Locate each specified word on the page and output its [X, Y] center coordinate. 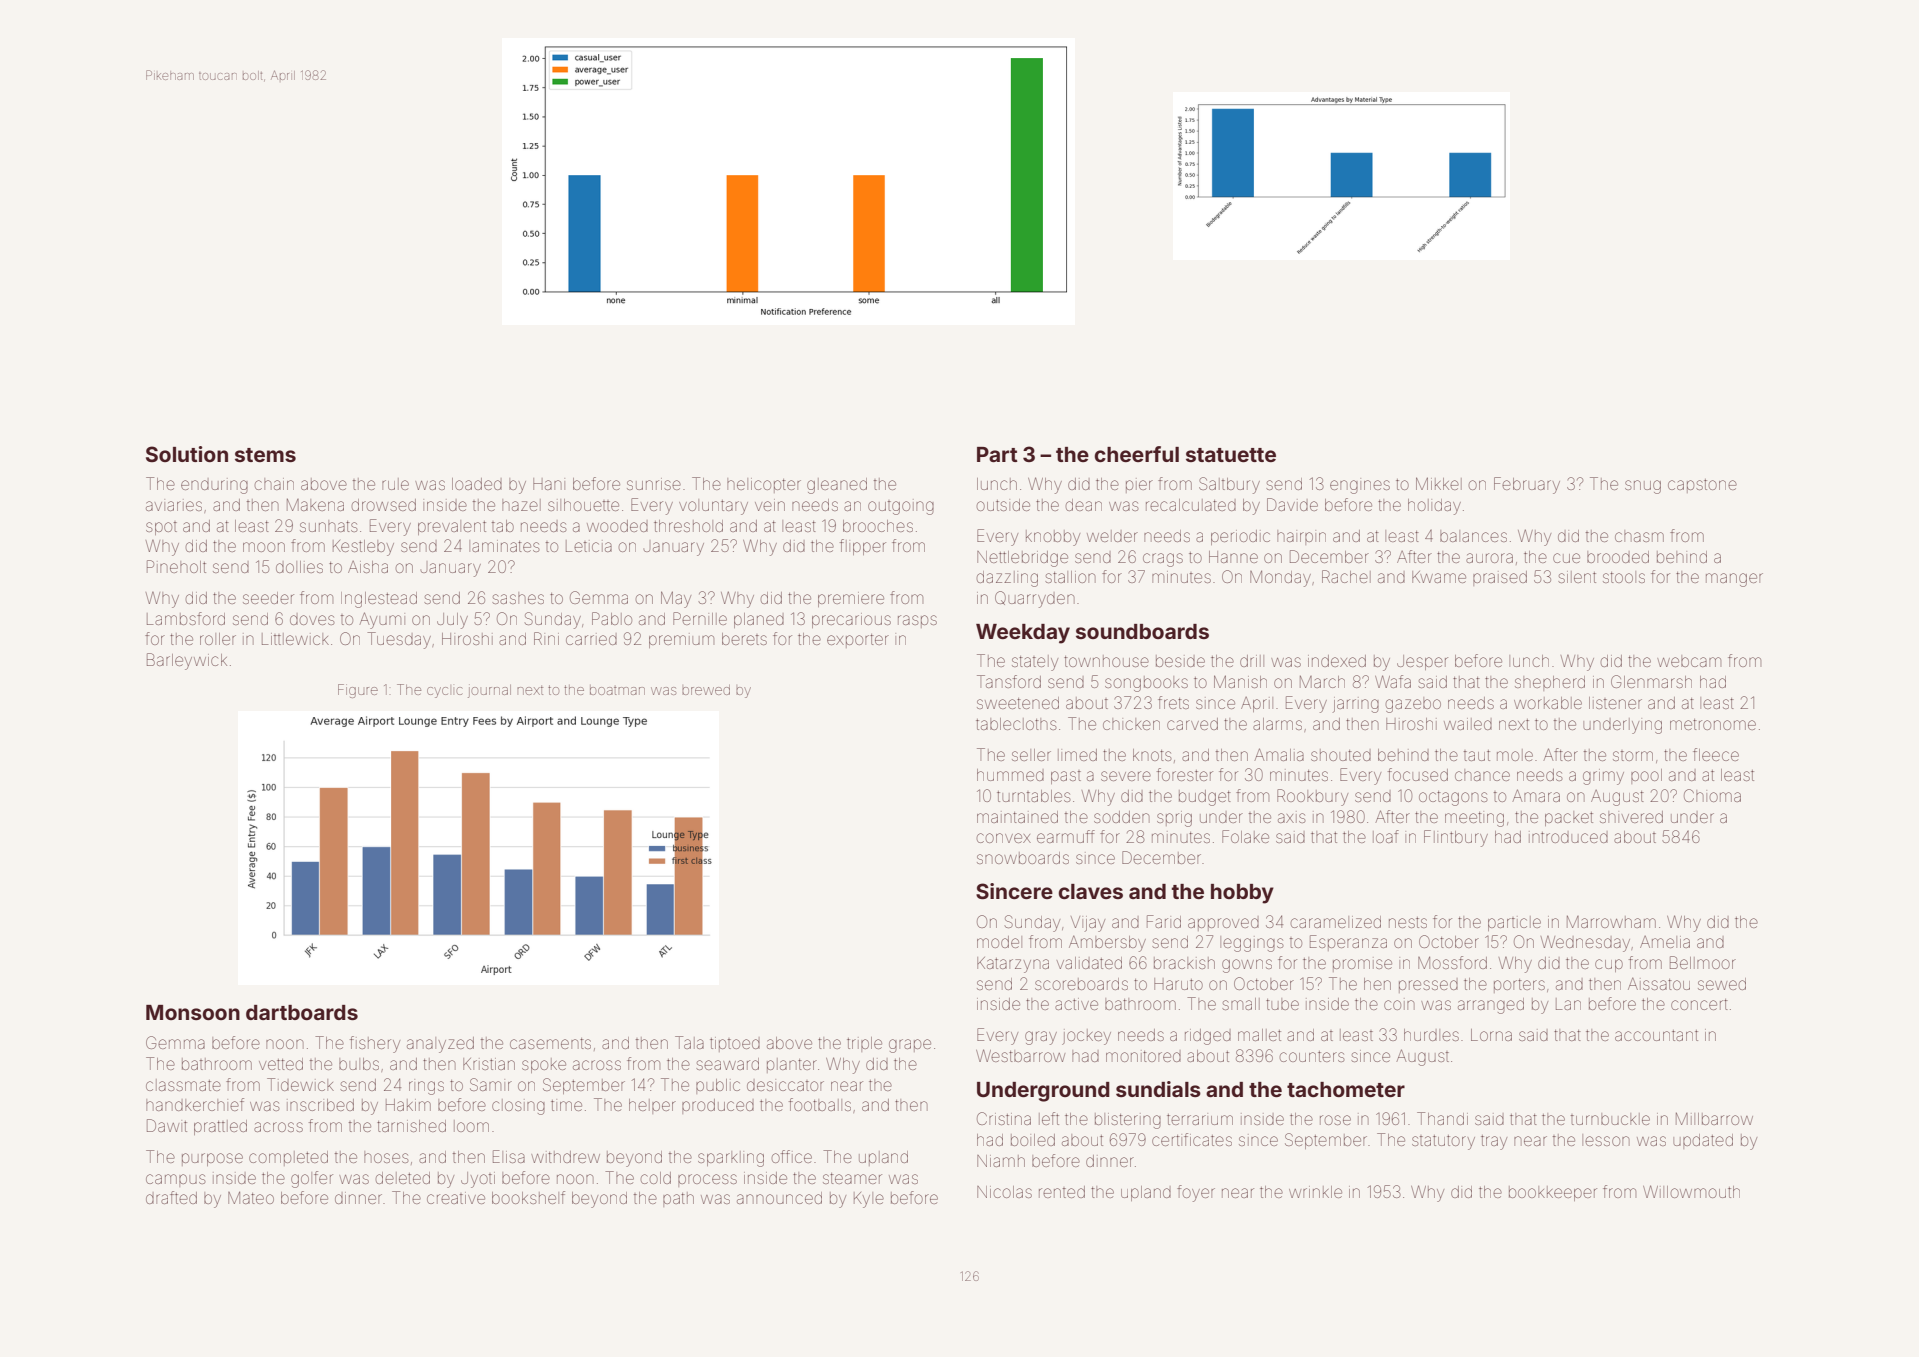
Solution [187, 454]
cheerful [1136, 454]
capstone [1702, 486]
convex [1004, 838]
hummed [1010, 775]
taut [1477, 755]
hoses [386, 1157]
